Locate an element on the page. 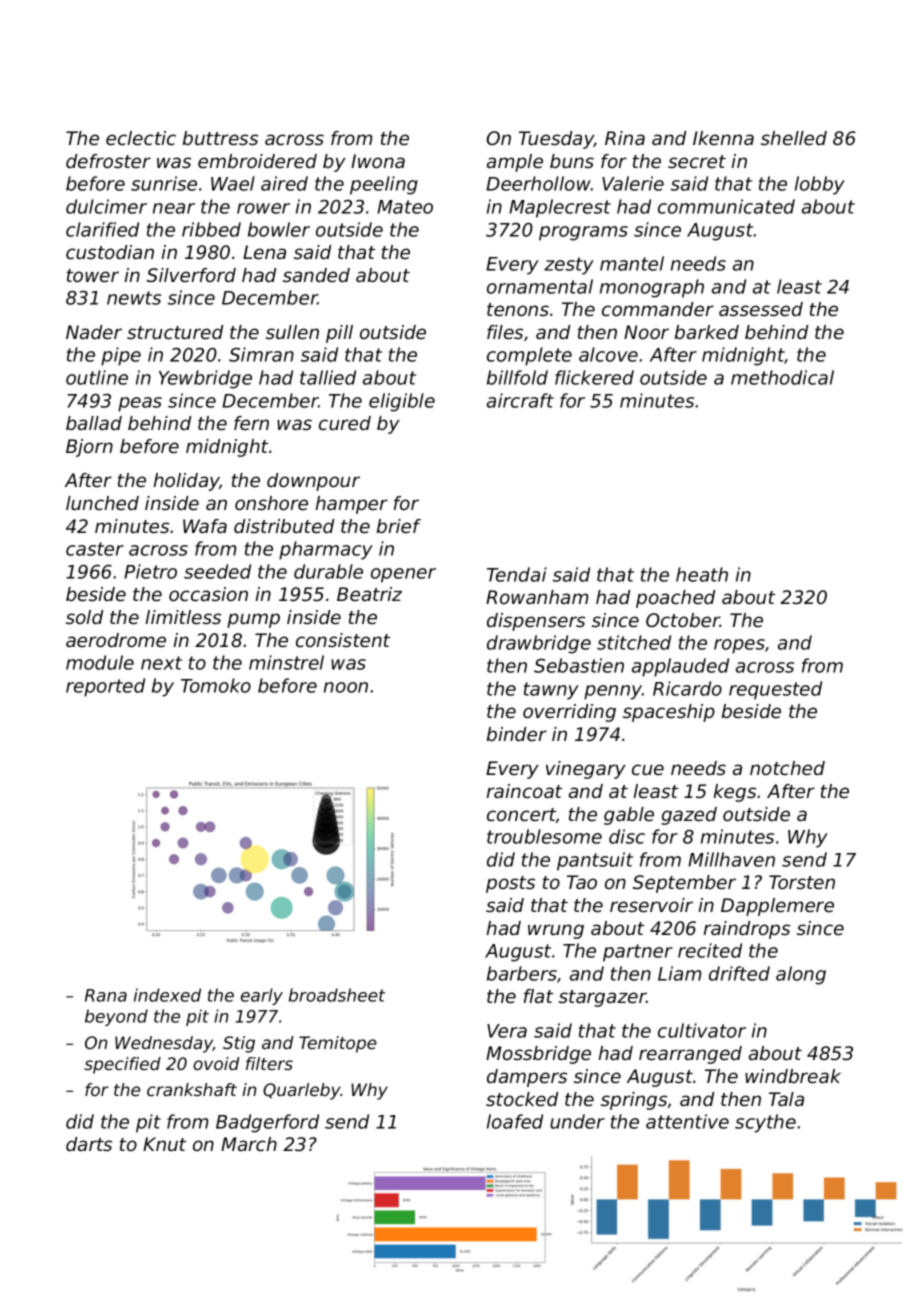 The width and height of the image is (924, 1314). Rana is located at coordinates (106, 995).
